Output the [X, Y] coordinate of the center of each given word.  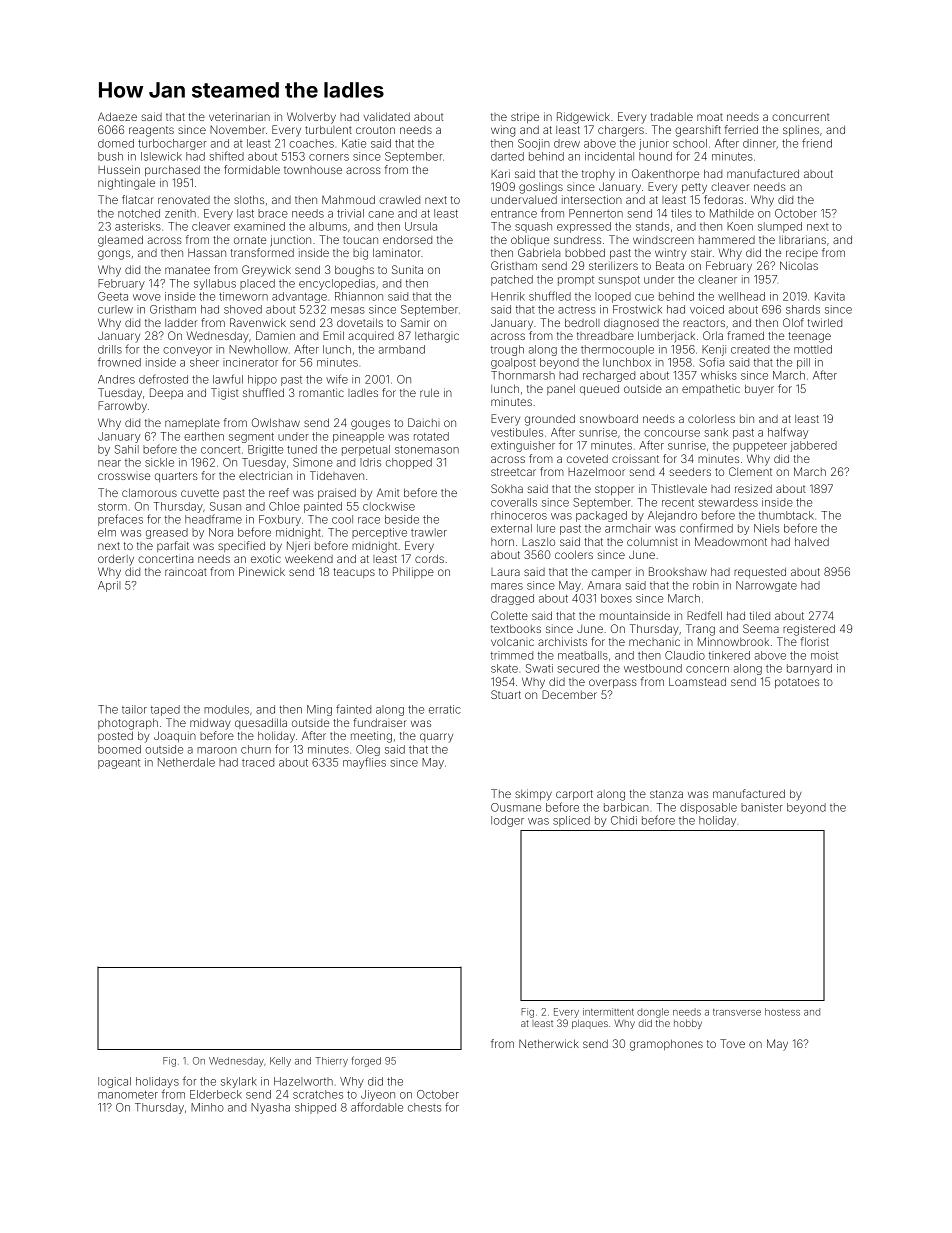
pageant [119, 764]
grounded [550, 420]
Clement [750, 471]
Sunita [407, 269]
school [690, 143]
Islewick [161, 156]
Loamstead [697, 681]
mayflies [364, 763]
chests [424, 1107]
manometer [128, 1095]
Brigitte [265, 450]
